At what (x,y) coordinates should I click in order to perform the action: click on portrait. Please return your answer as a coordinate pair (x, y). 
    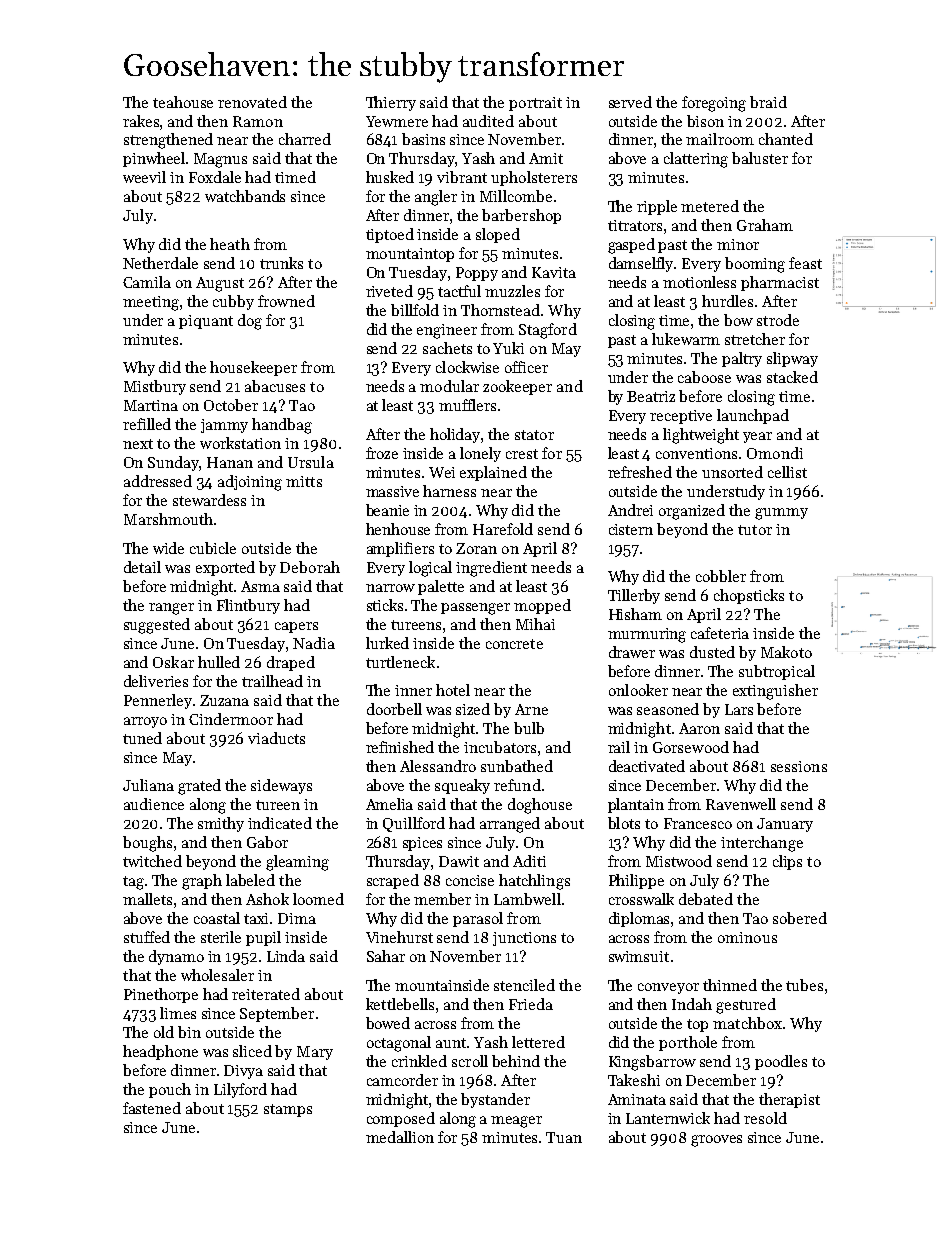
    Looking at the image, I should click on (535, 104).
